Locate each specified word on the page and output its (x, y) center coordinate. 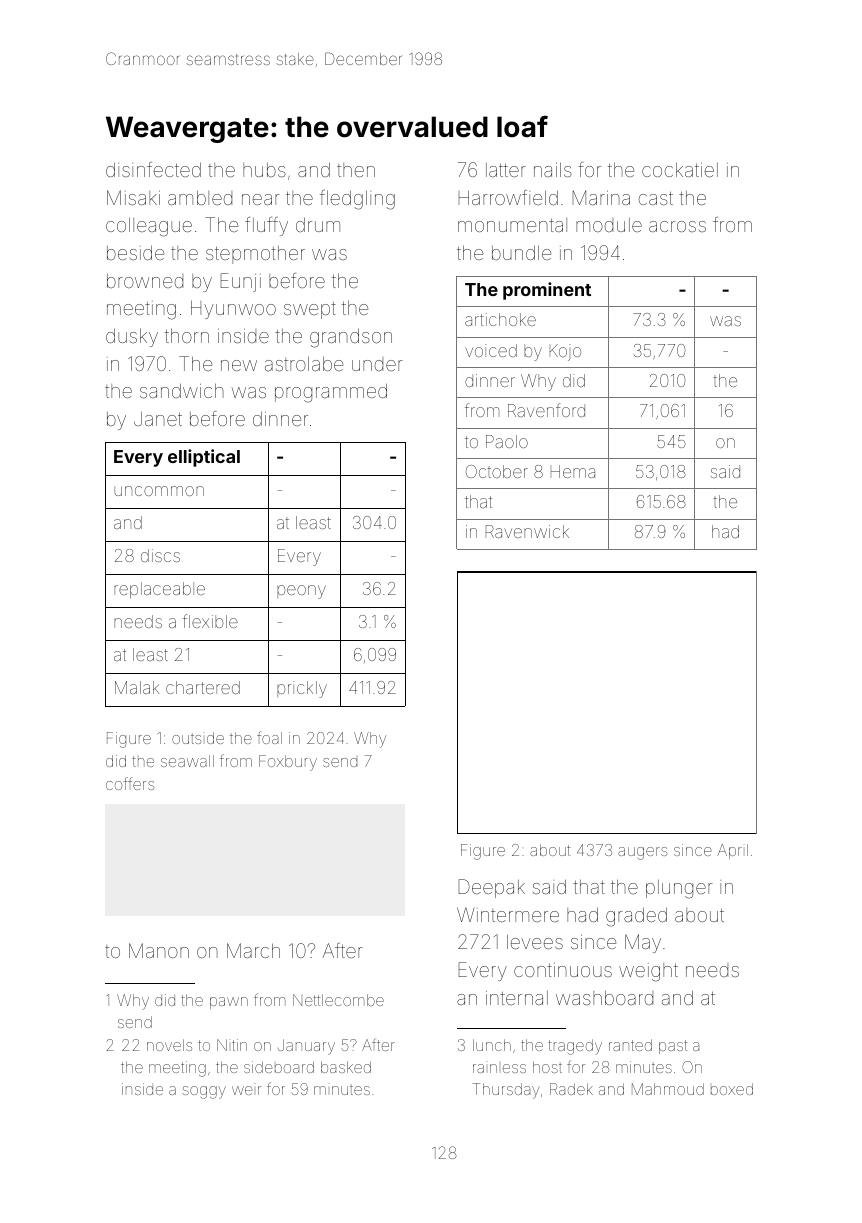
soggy (204, 1092)
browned (145, 281)
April (732, 851)
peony (301, 592)
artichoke (500, 319)
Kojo (565, 352)
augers (642, 853)
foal (269, 737)
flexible (210, 621)
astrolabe (304, 363)
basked (346, 1067)
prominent (547, 291)
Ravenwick (527, 531)
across (677, 226)
